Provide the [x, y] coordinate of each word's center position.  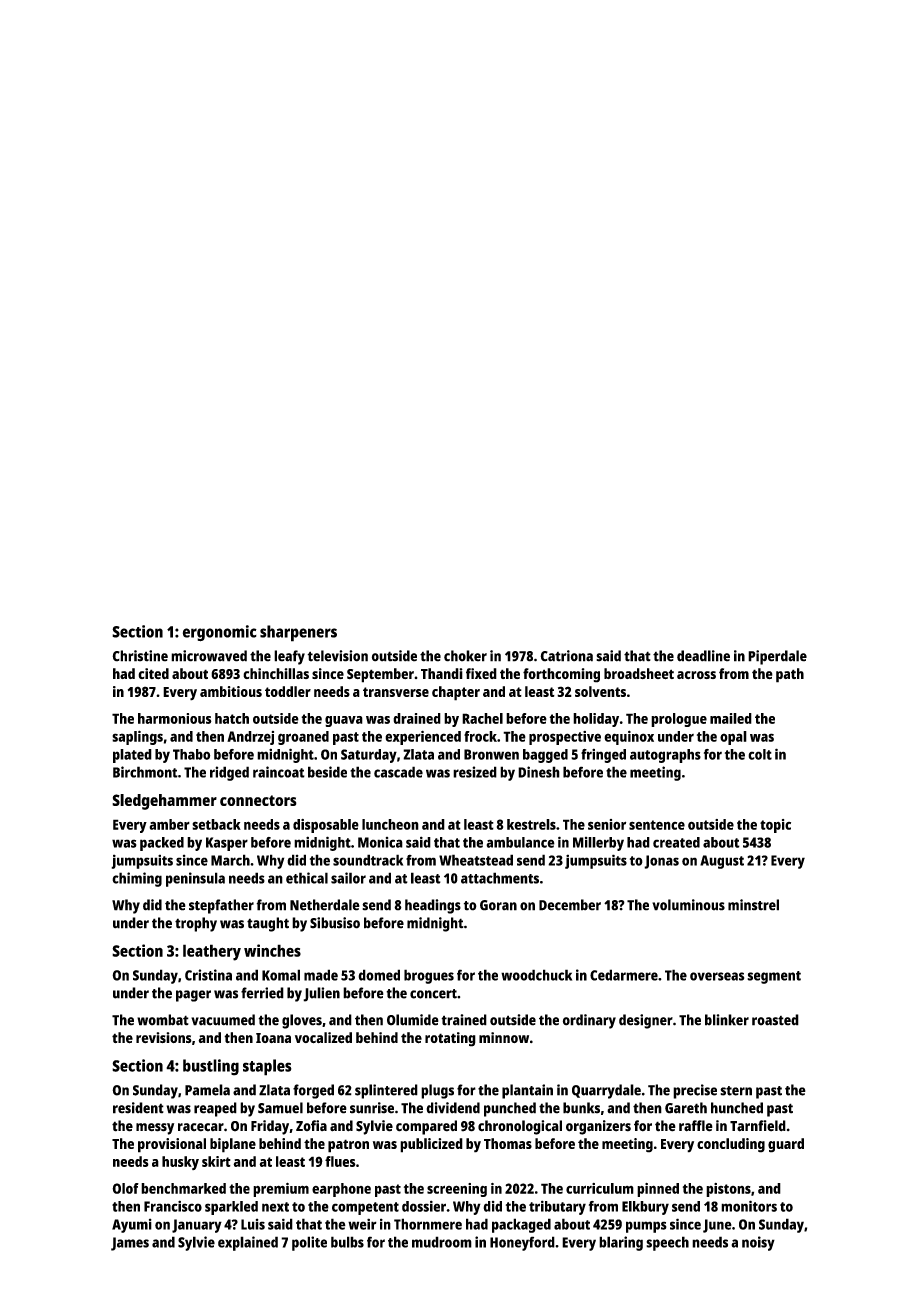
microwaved [209, 656]
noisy [758, 1243]
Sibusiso [335, 923]
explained [248, 1243]
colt [760, 754]
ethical [307, 878]
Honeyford [522, 1243]
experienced [423, 737]
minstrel [753, 905]
